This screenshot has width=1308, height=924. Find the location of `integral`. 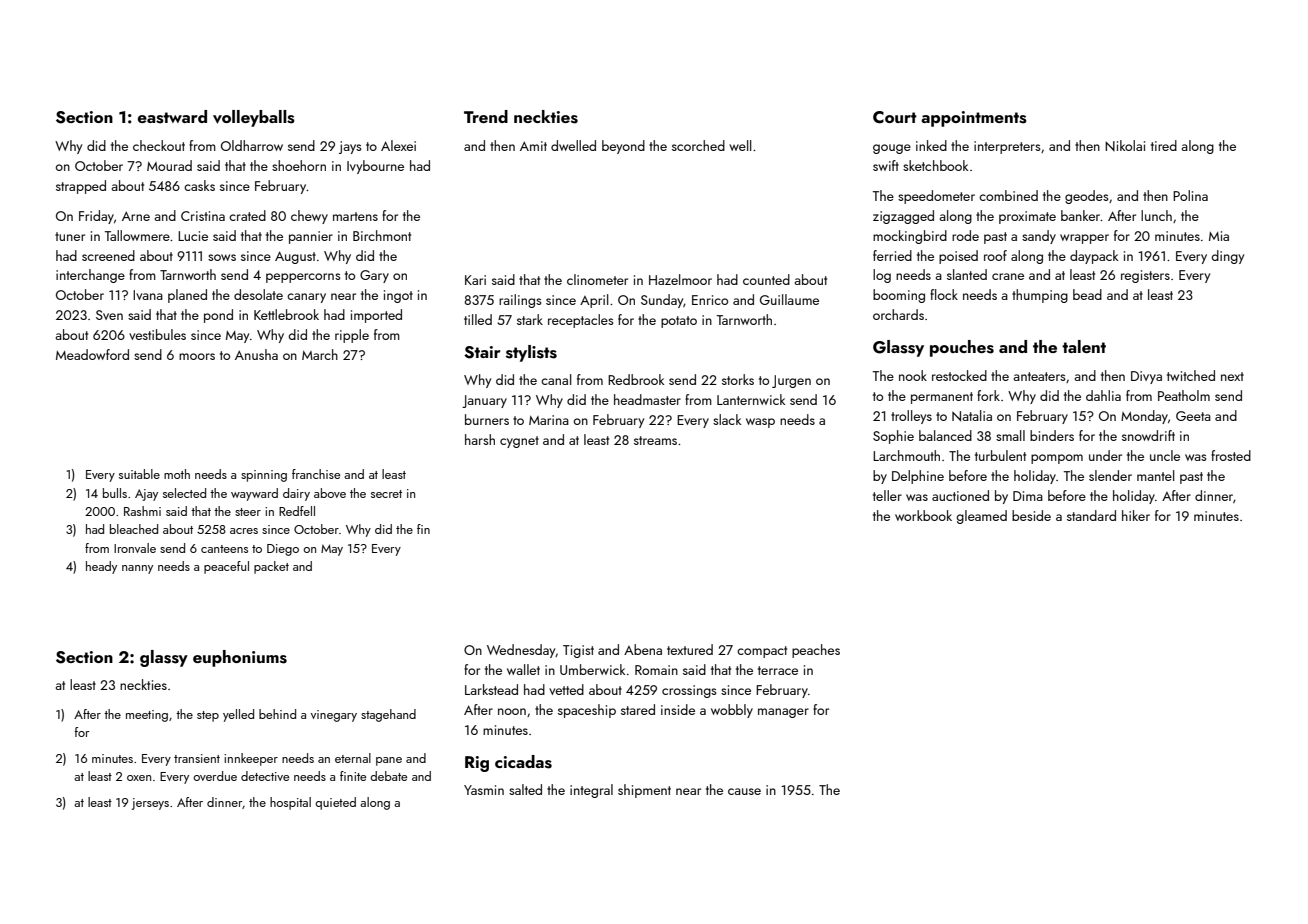

integral is located at coordinates (591, 791).
